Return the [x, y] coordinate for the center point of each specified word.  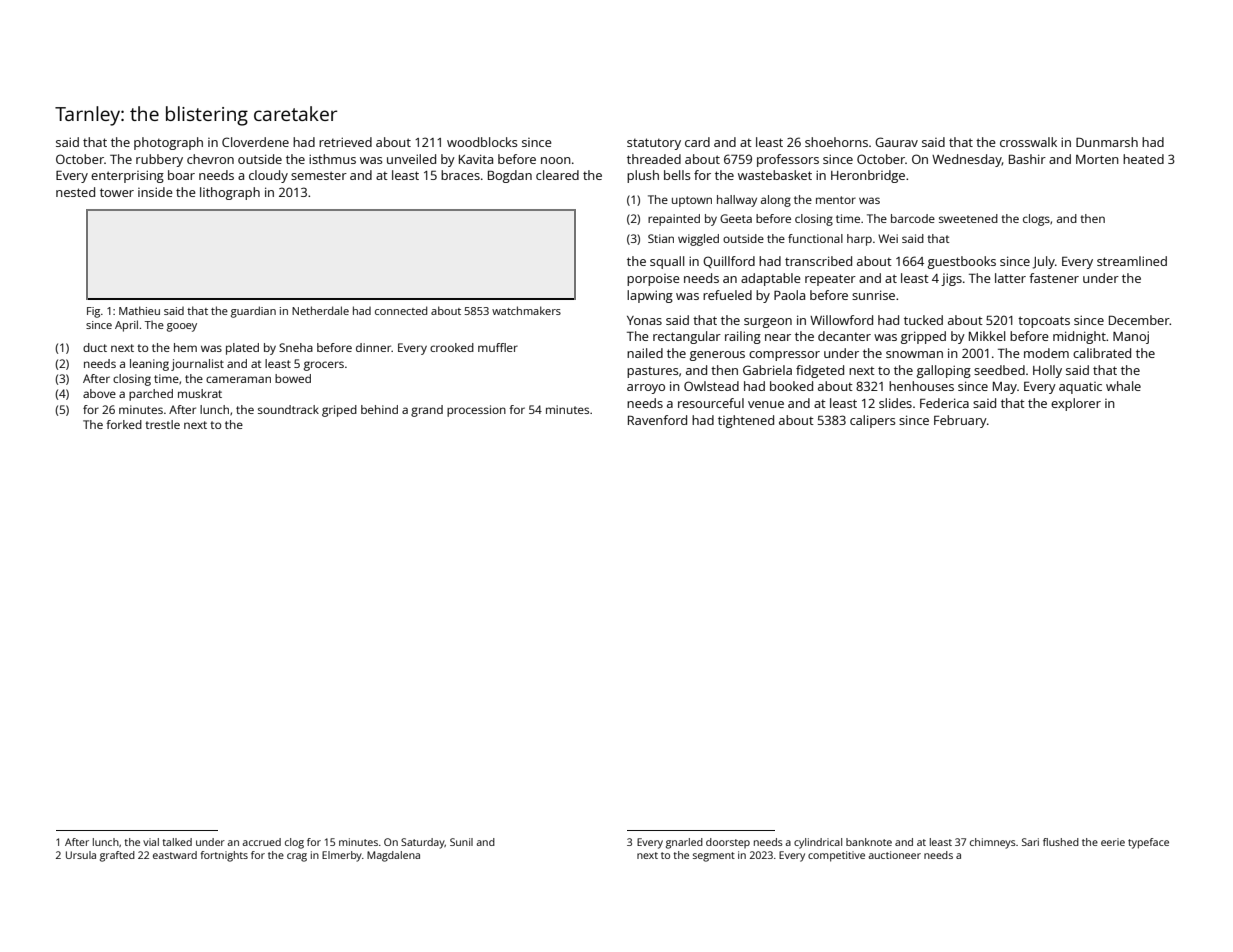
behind [379, 409]
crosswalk [1028, 142]
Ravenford [657, 420]
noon [556, 160]
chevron [210, 159]
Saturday [423, 843]
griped [339, 411]
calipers [873, 421]
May [1005, 388]
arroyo [646, 389]
